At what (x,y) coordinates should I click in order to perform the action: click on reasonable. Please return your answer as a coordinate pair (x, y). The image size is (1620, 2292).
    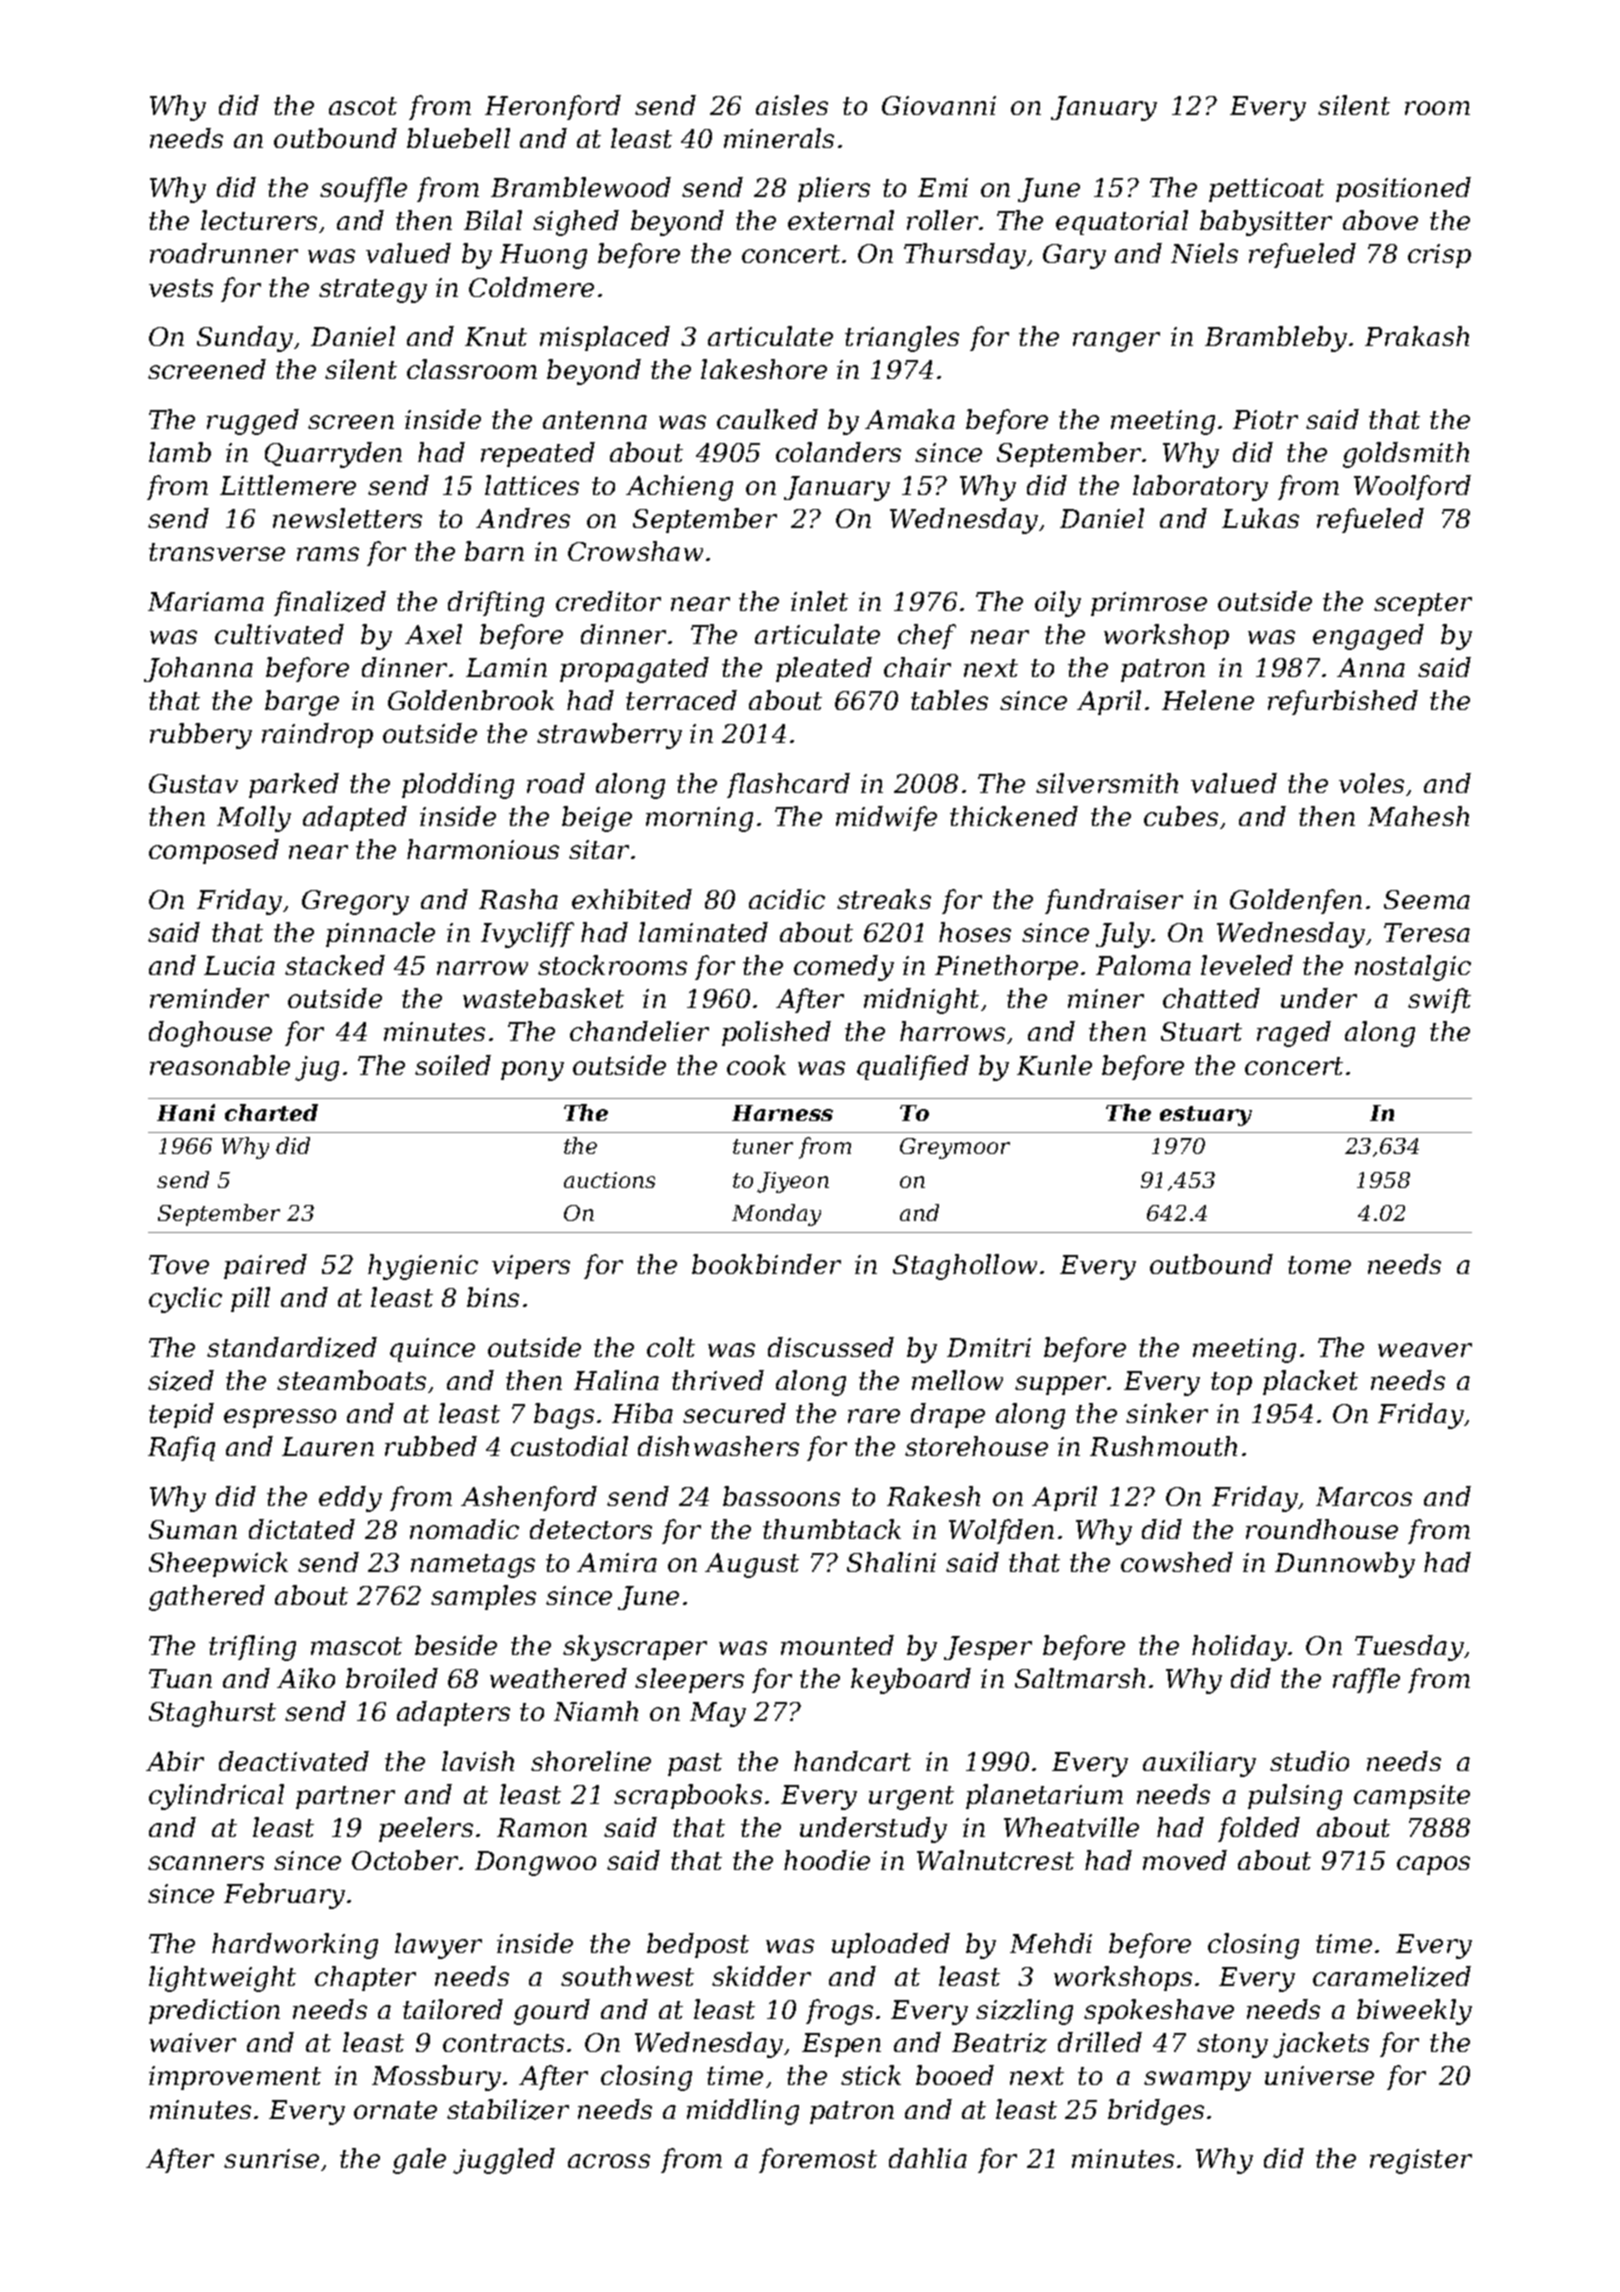
    Looking at the image, I should click on (220, 1065).
